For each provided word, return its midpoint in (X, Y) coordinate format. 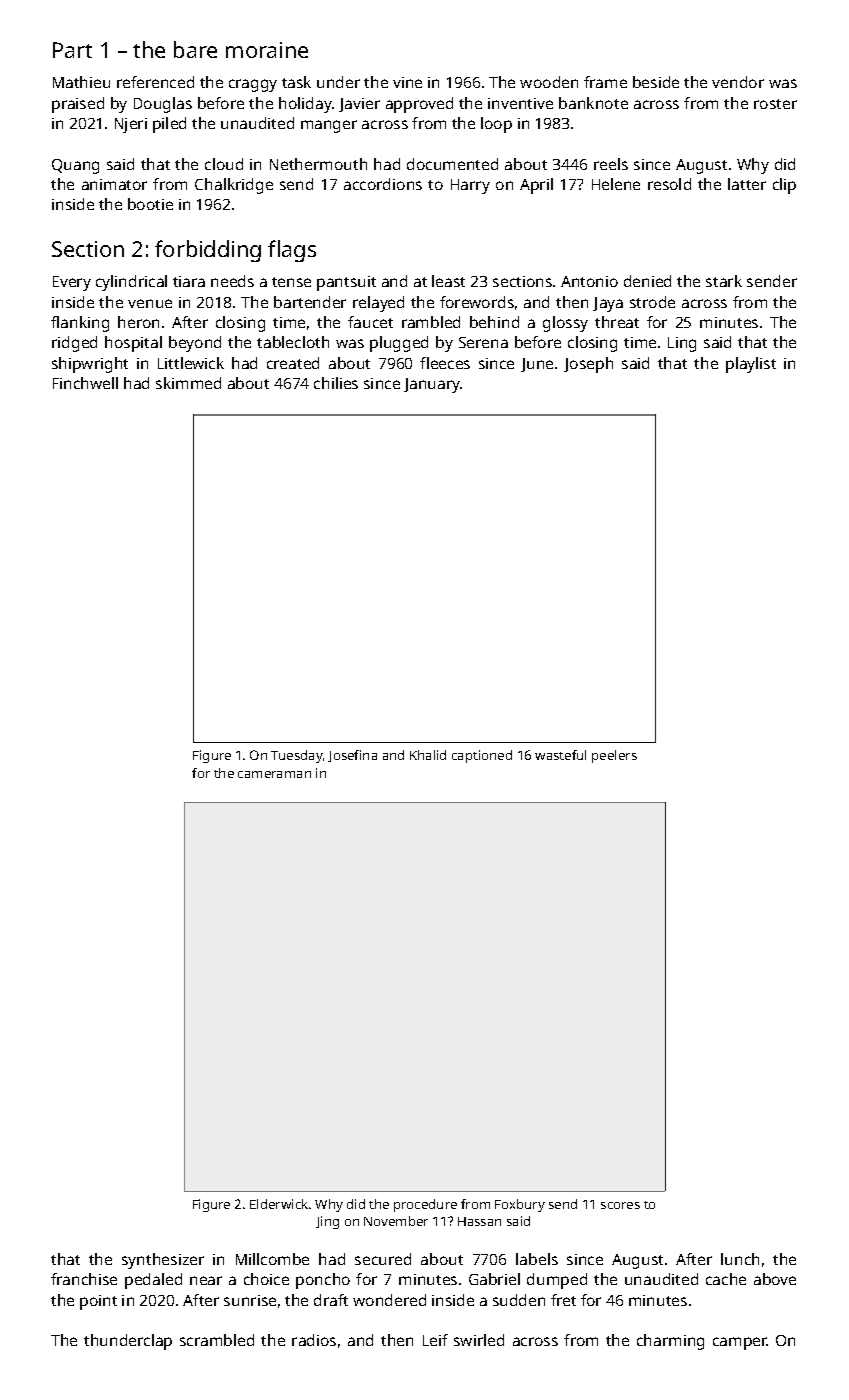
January (432, 385)
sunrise (250, 1300)
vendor (738, 82)
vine (407, 82)
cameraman (274, 774)
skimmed (188, 383)
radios (314, 1340)
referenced (155, 82)
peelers (614, 756)
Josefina (352, 756)
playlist (751, 365)
